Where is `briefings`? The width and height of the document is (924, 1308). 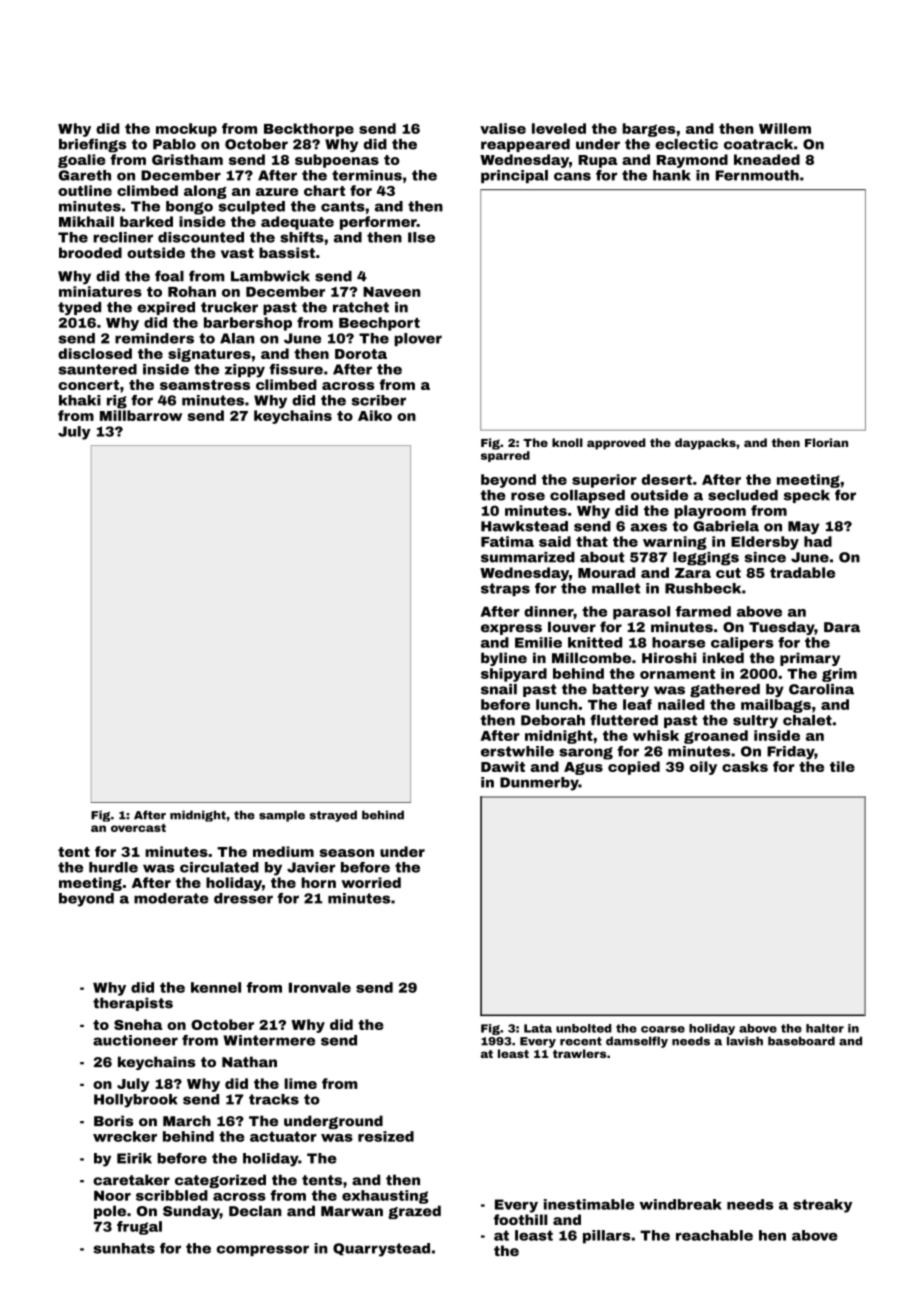 briefings is located at coordinates (93, 145).
